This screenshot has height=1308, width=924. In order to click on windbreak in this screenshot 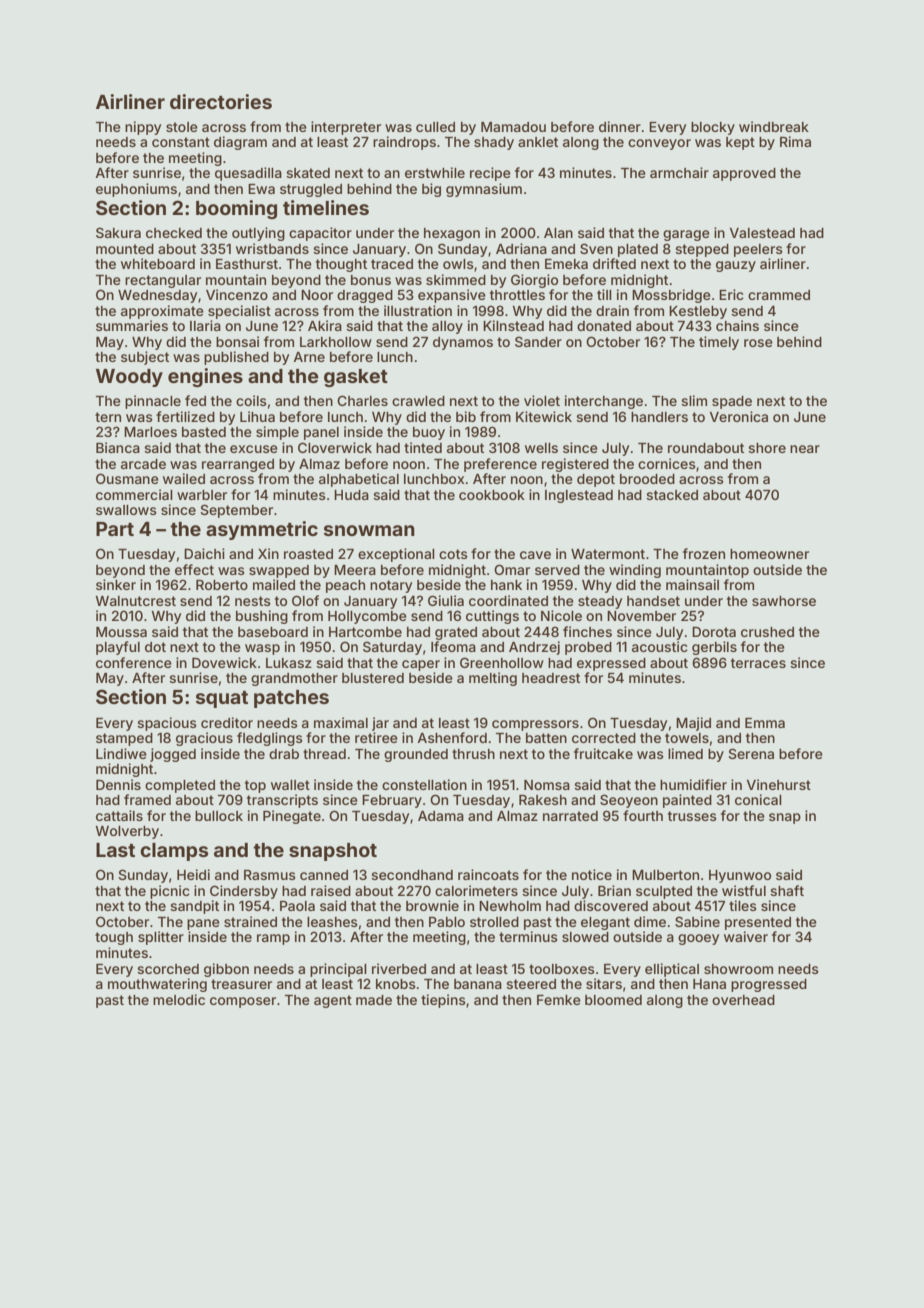, I will do `click(774, 126)`.
